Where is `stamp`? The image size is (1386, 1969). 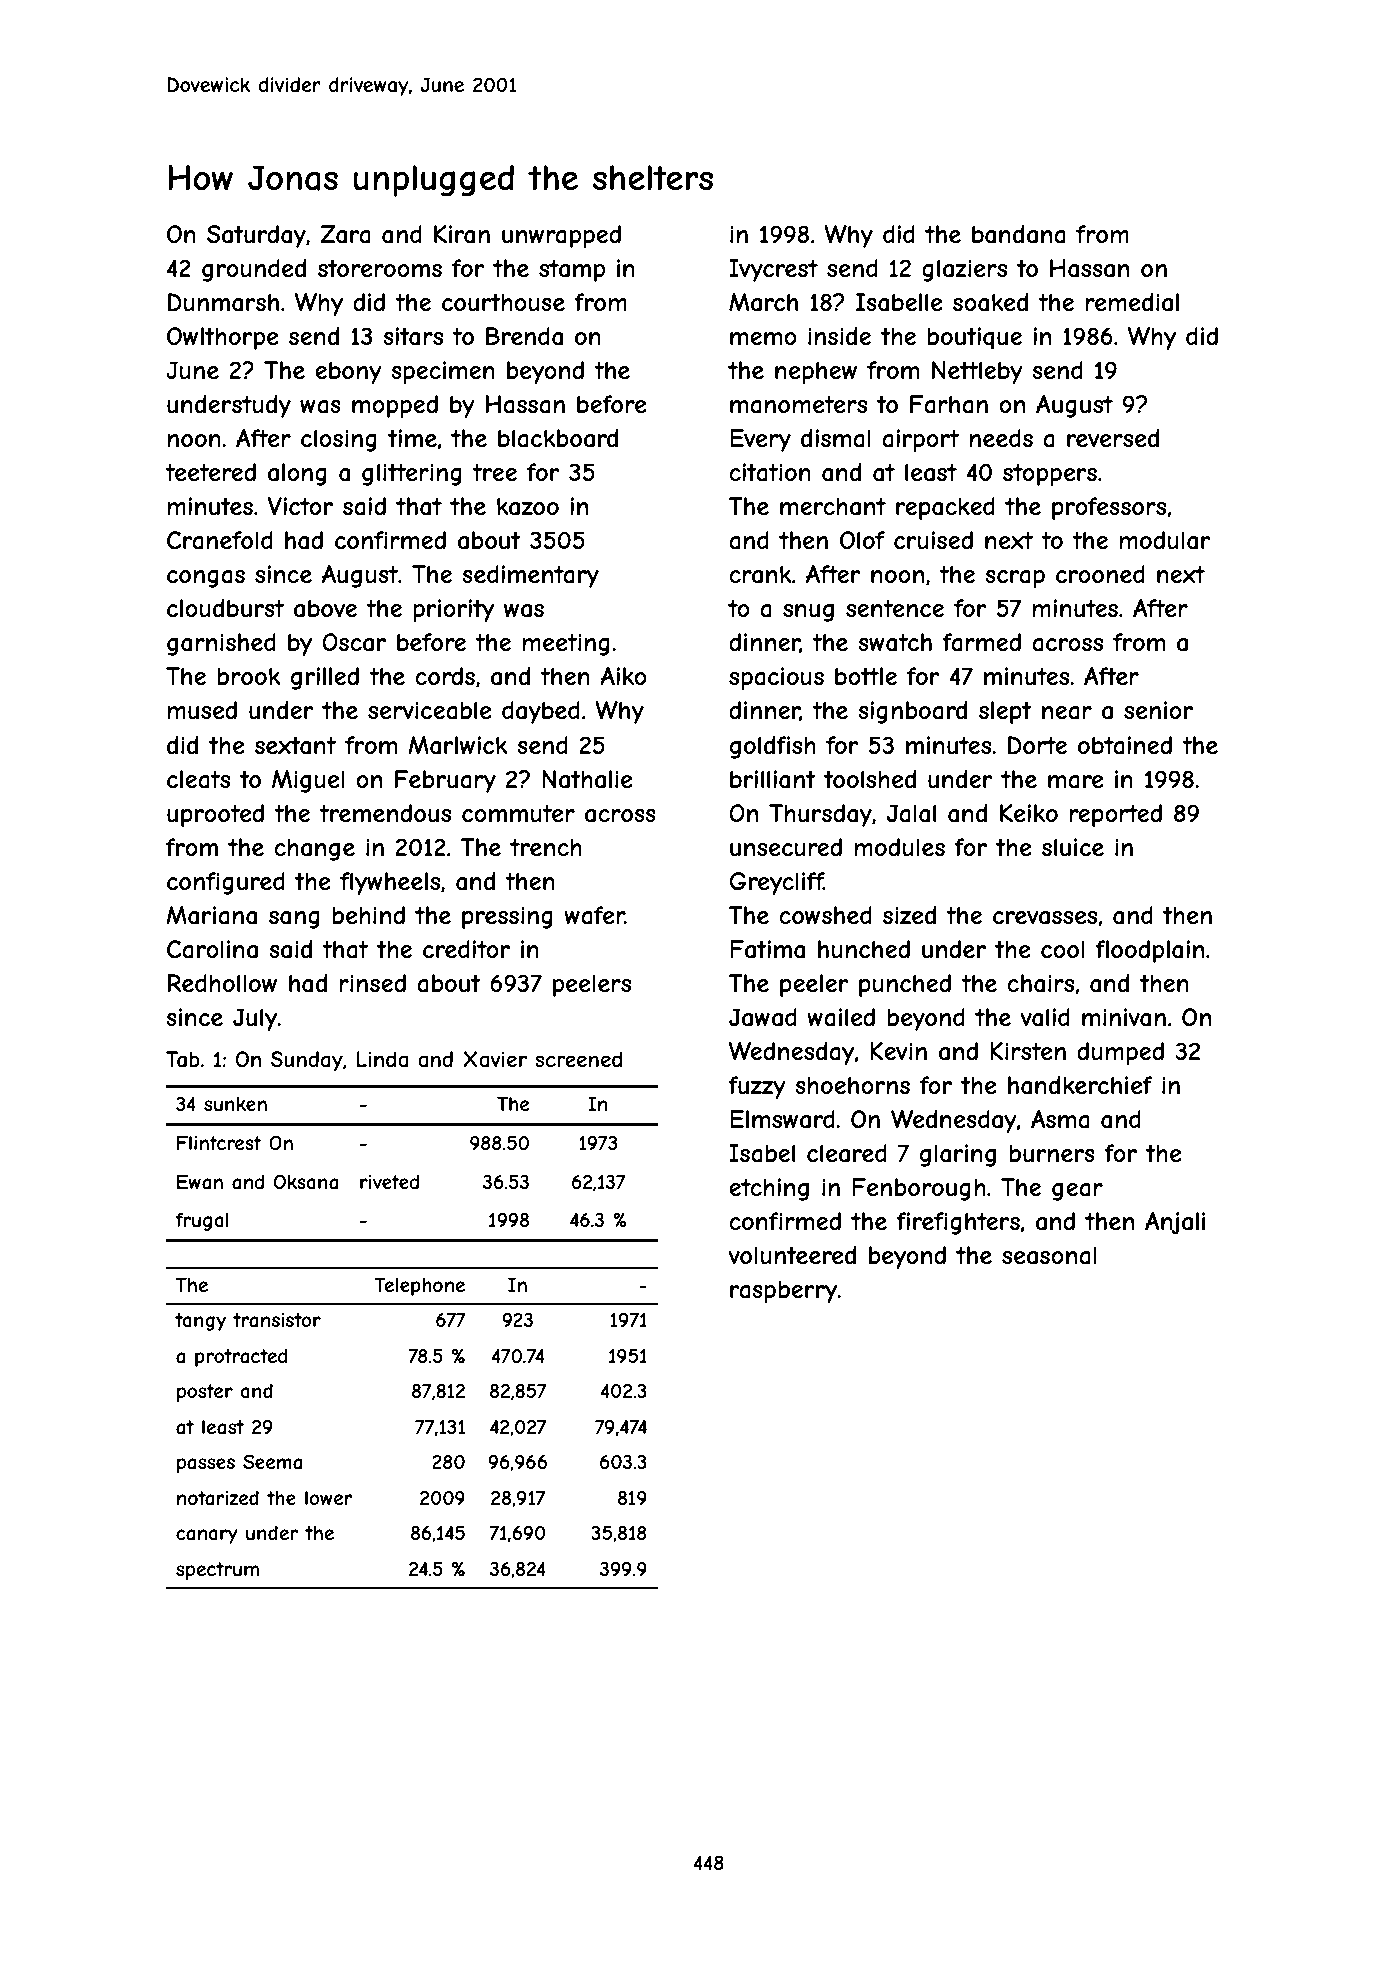 stamp is located at coordinates (572, 271).
